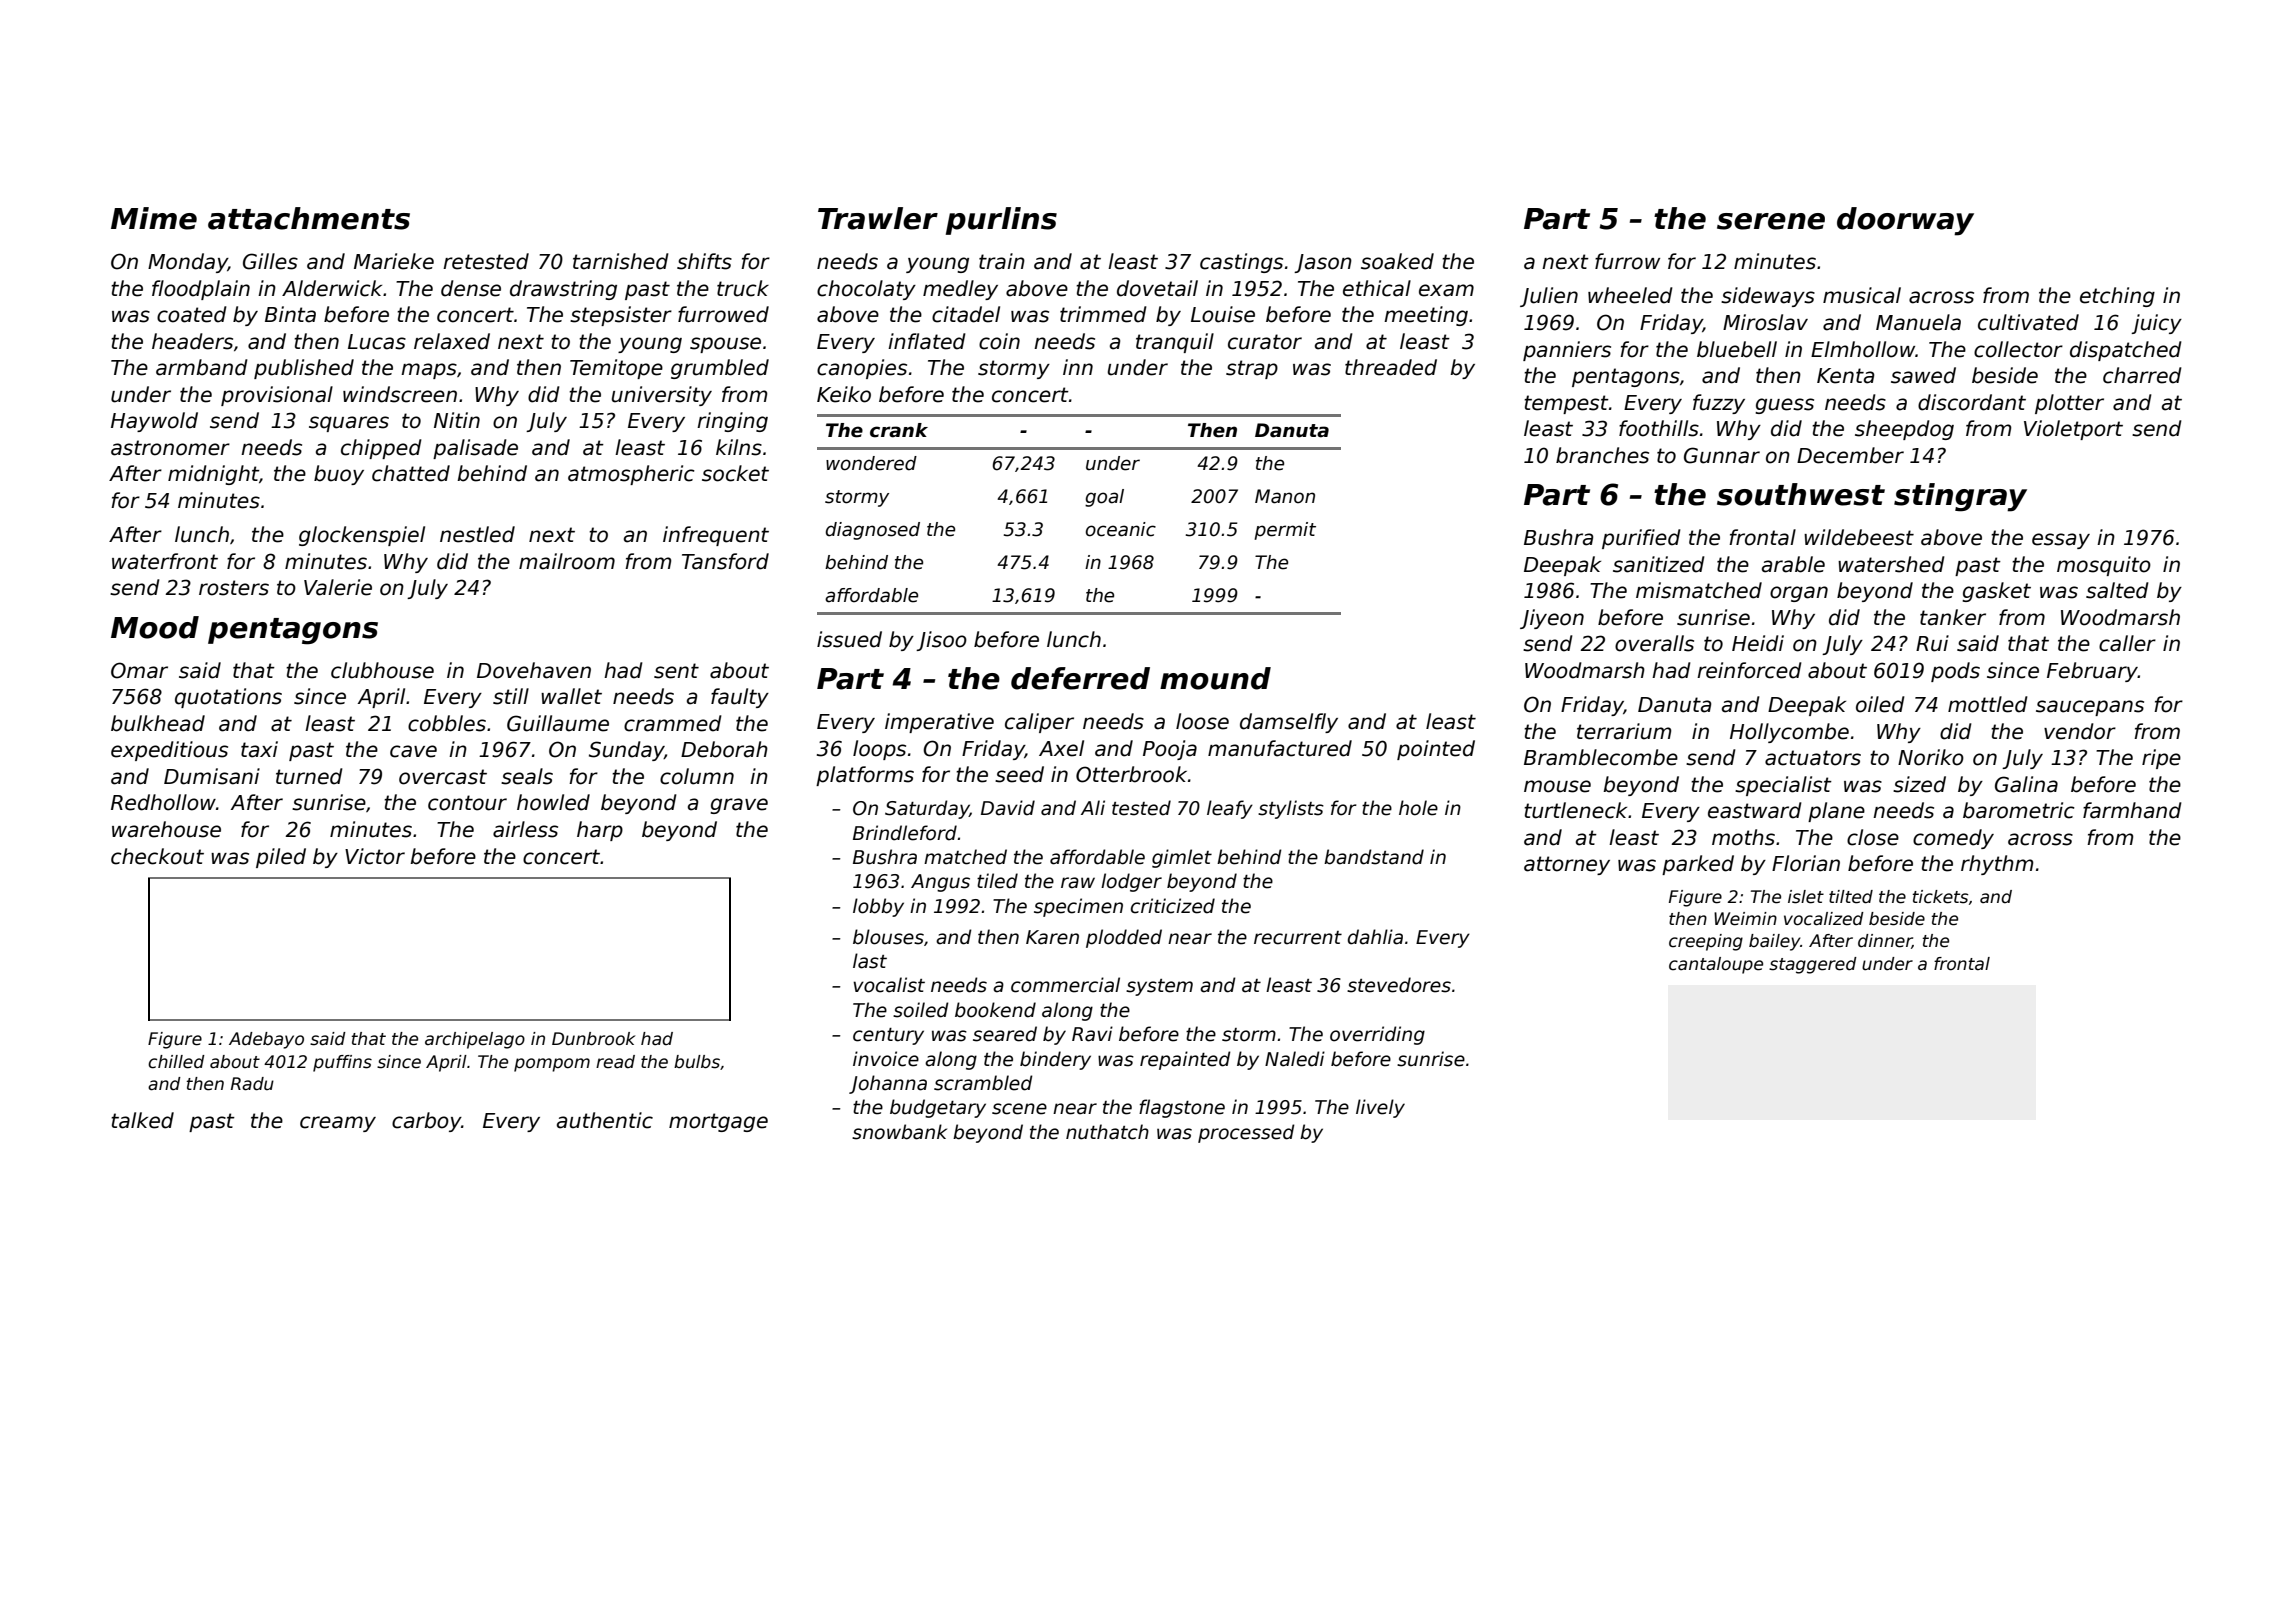 The width and height of the image is (2292, 1620). I want to click on damselfly, so click(1289, 723).
